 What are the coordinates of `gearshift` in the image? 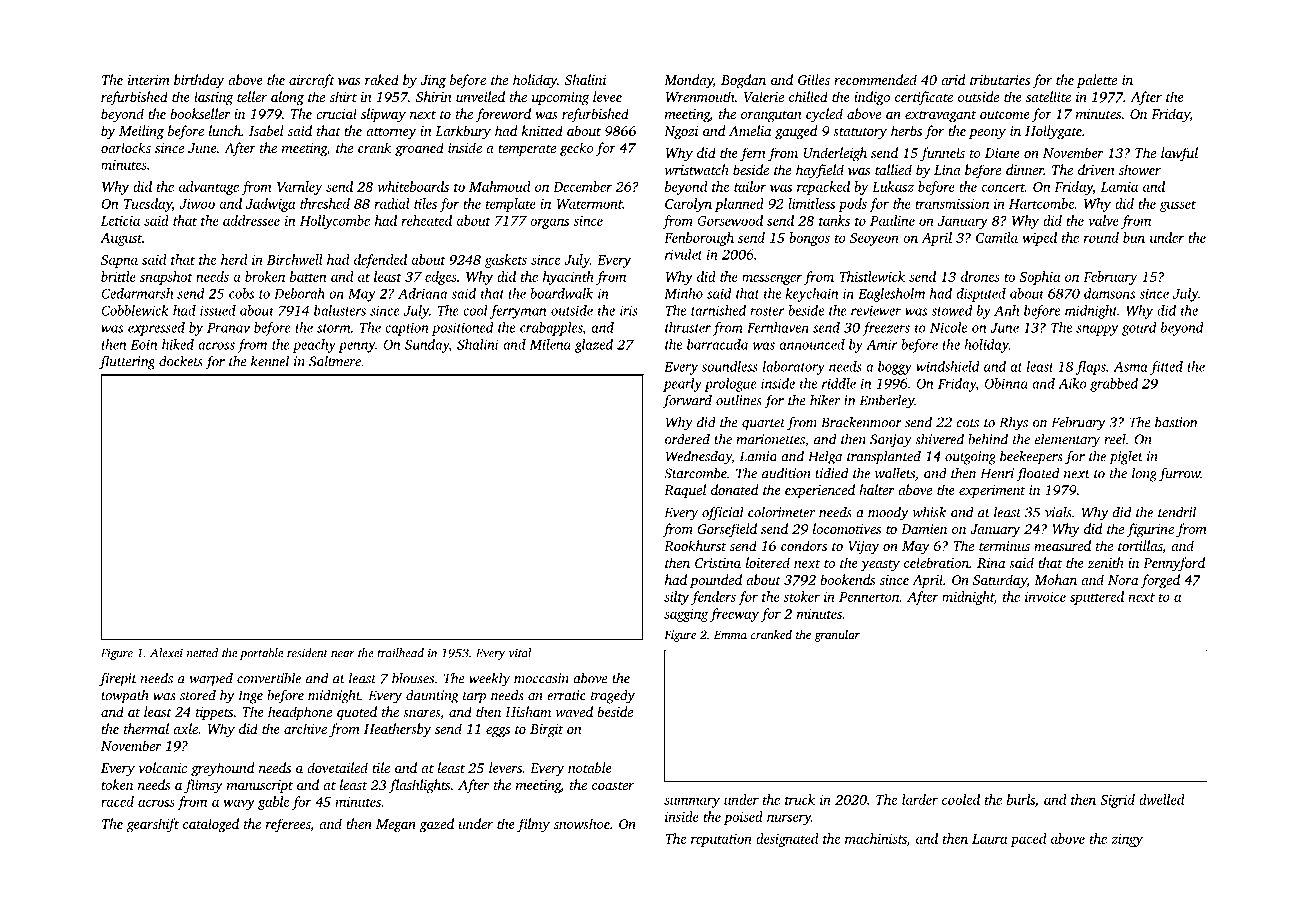 It's located at (153, 825).
